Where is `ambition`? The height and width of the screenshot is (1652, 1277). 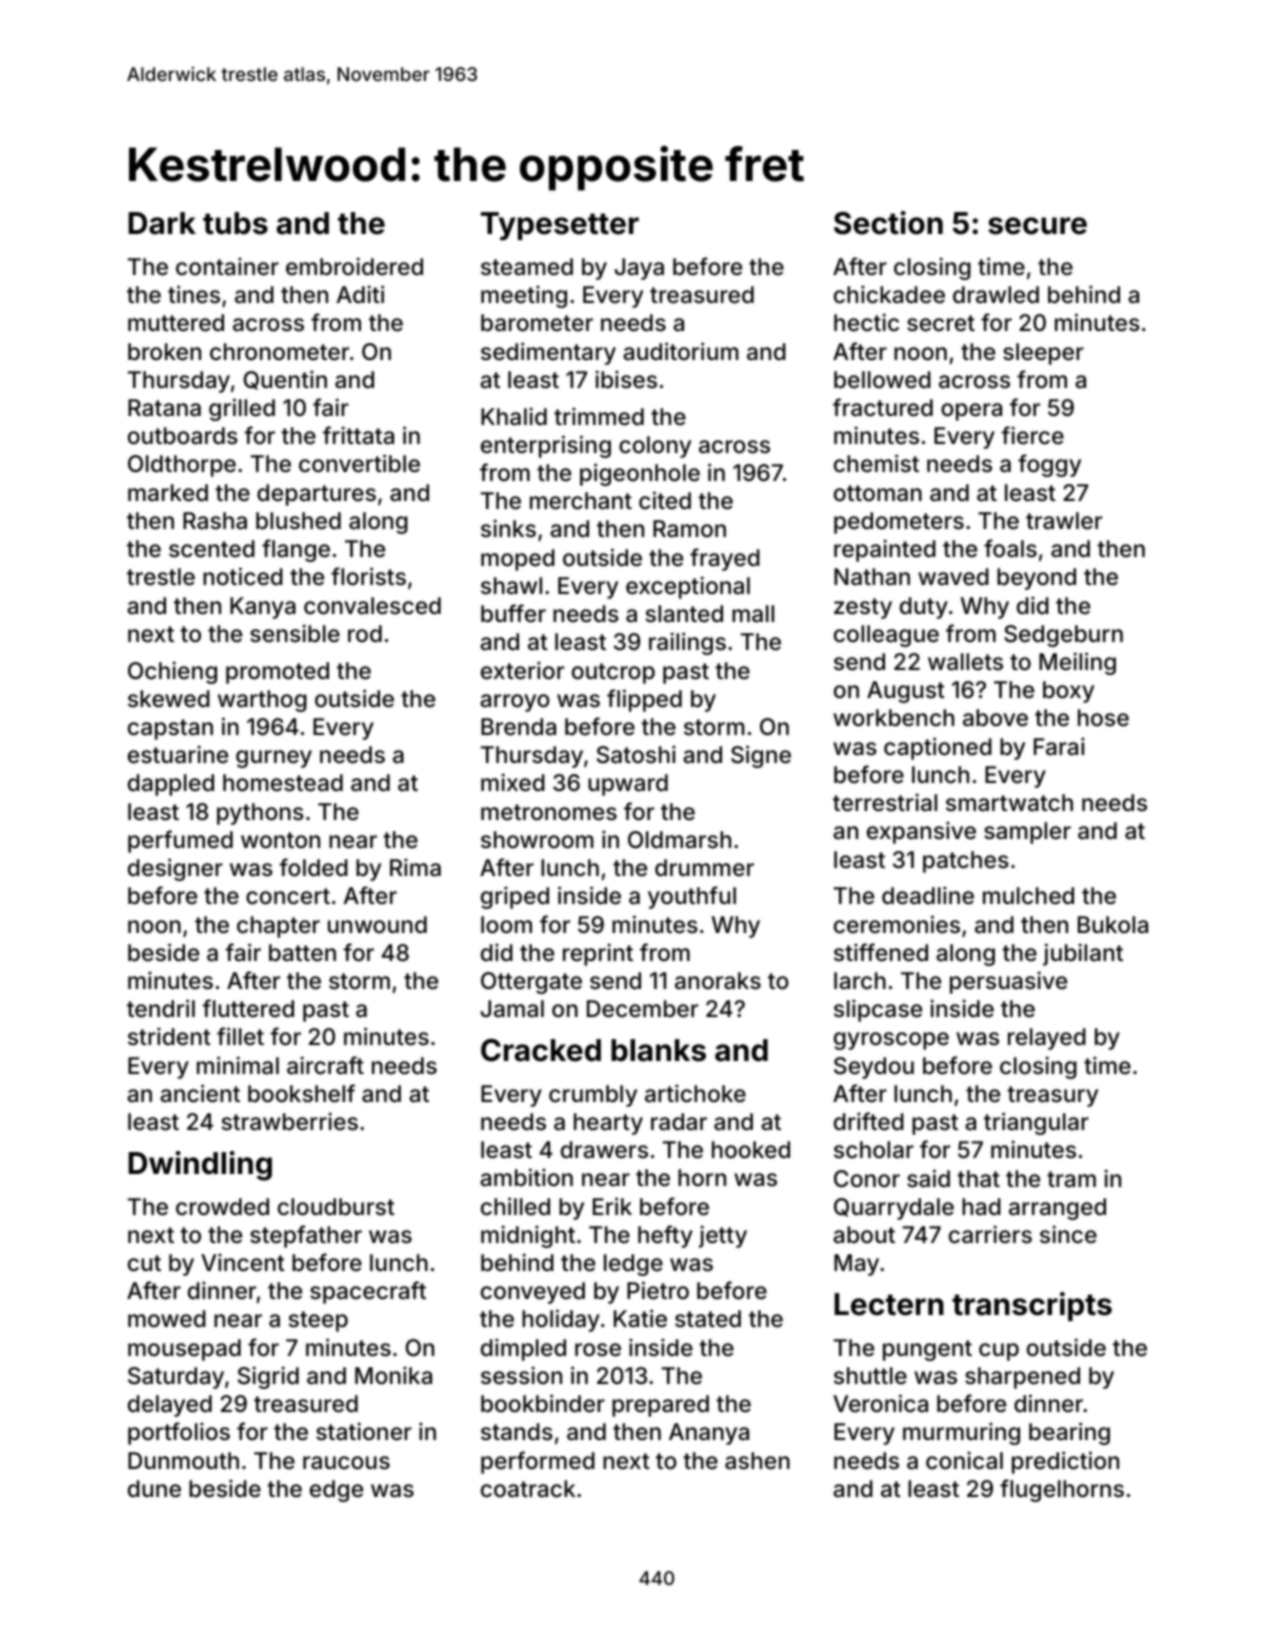 ambition is located at coordinates (526, 1177).
